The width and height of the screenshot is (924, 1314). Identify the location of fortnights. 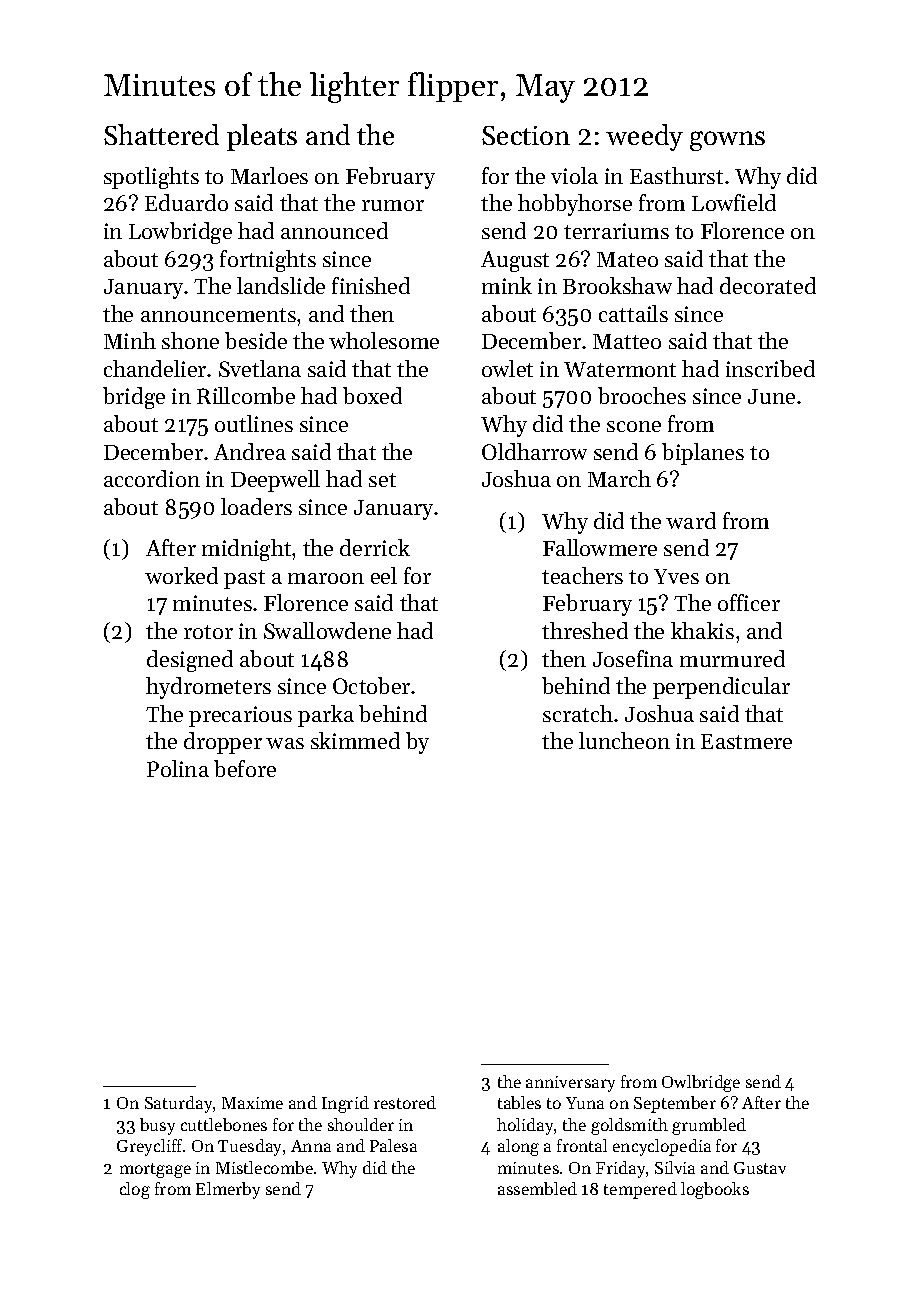
(268, 261).
